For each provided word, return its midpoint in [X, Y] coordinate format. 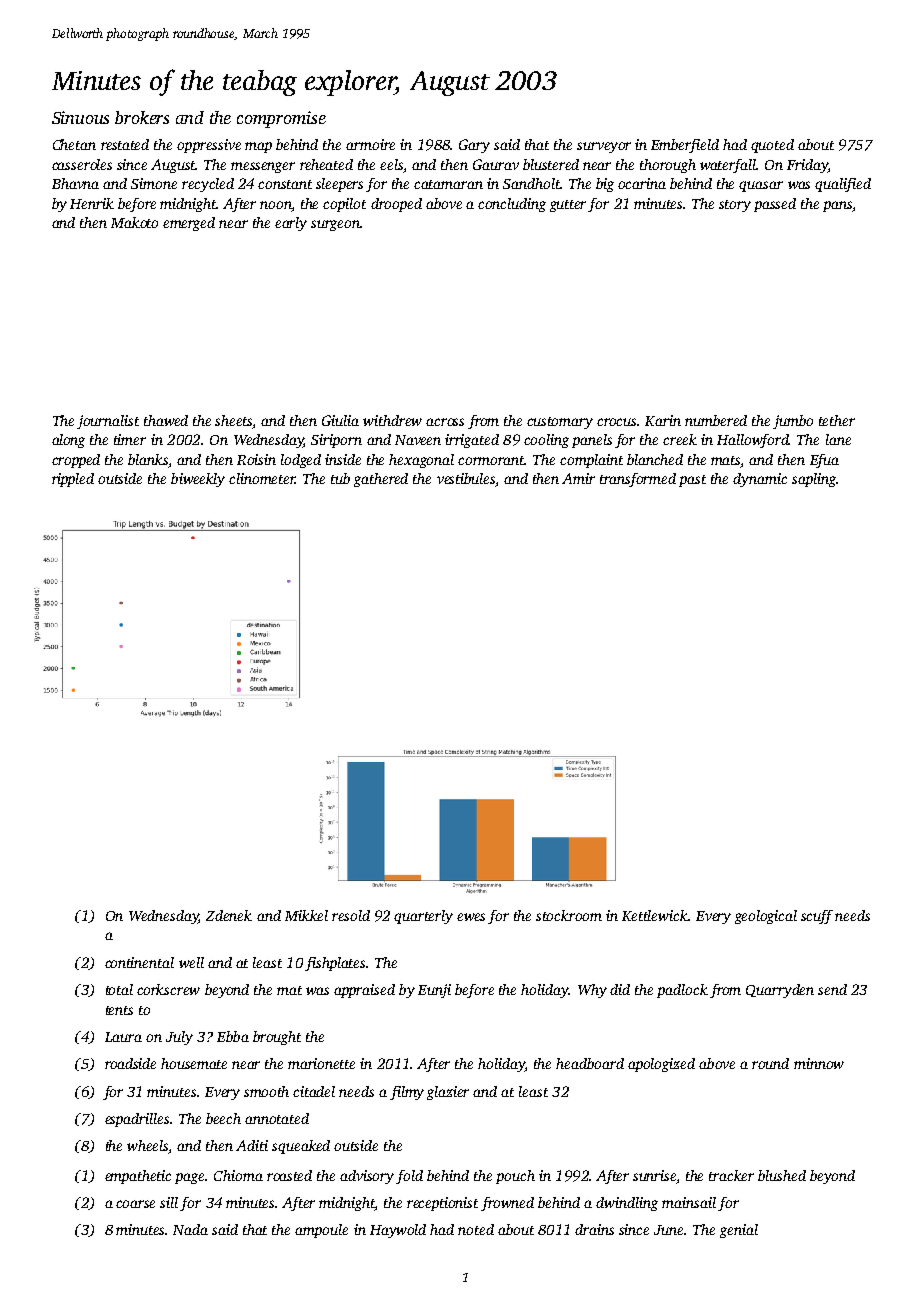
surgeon [335, 225]
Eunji [434, 991]
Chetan [74, 144]
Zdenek [229, 915]
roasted [289, 1175]
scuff [817, 917]
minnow [819, 1063]
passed [775, 205]
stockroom [569, 915]
